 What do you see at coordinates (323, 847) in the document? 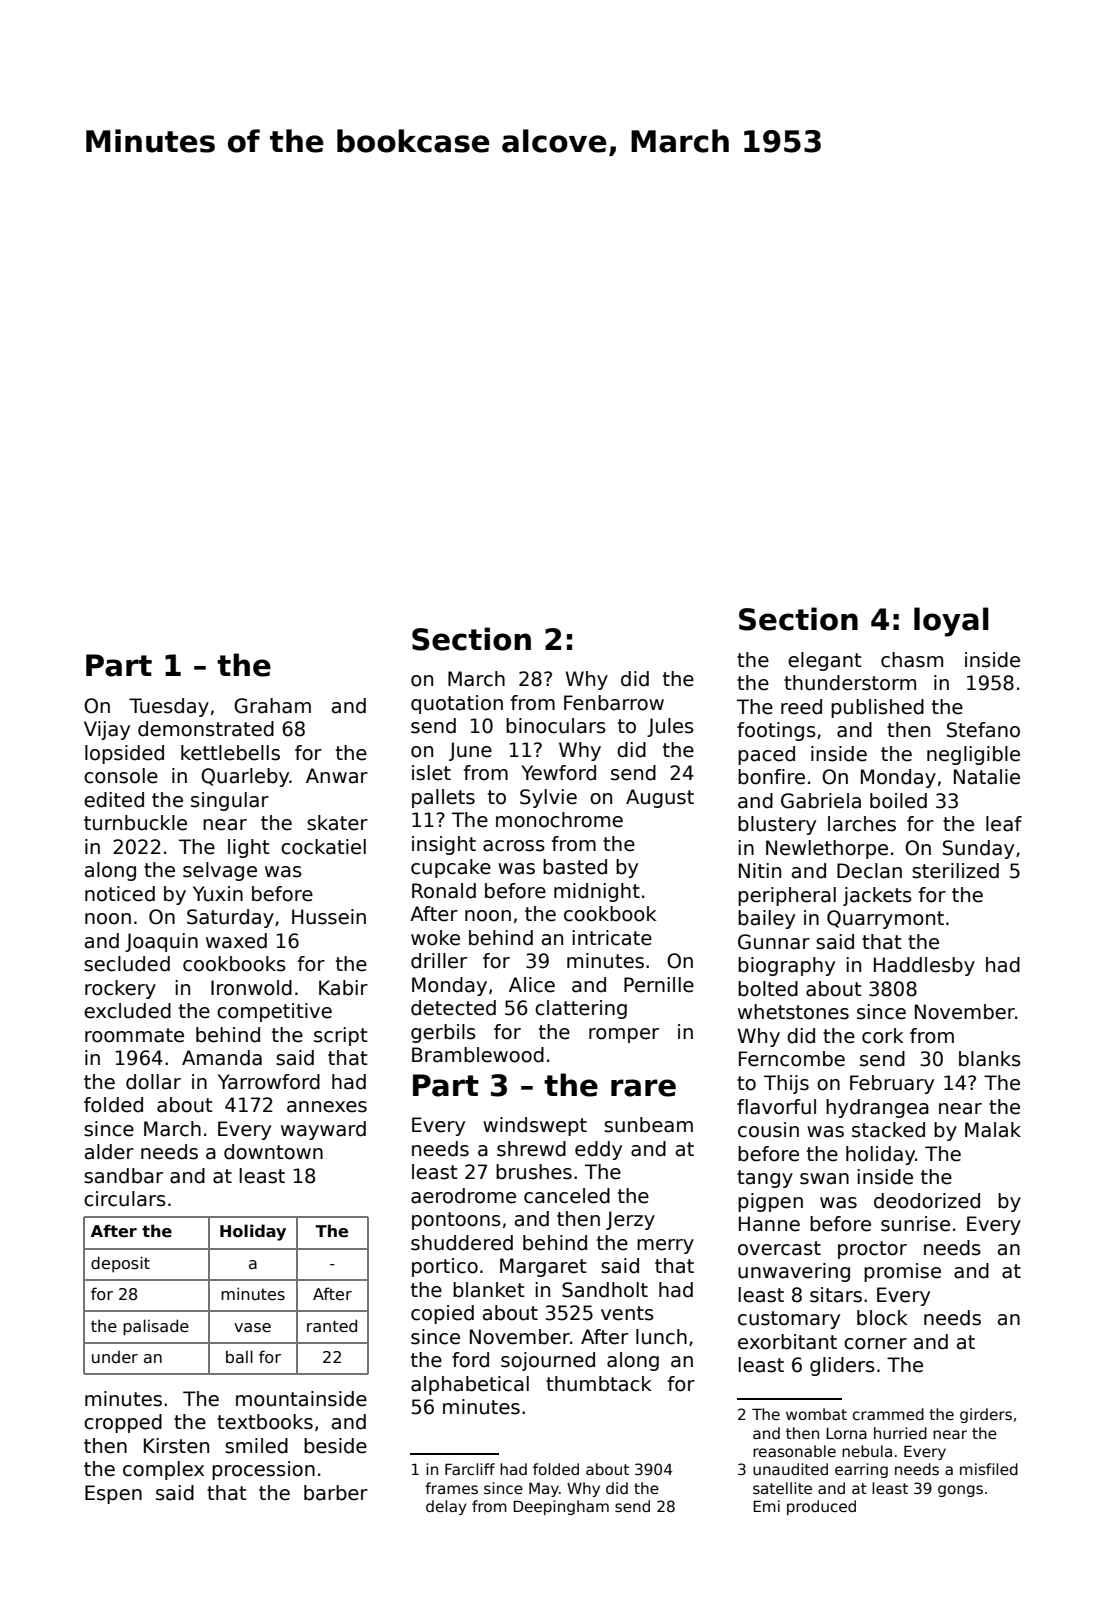
I see `cockatiel` at bounding box center [323, 847].
